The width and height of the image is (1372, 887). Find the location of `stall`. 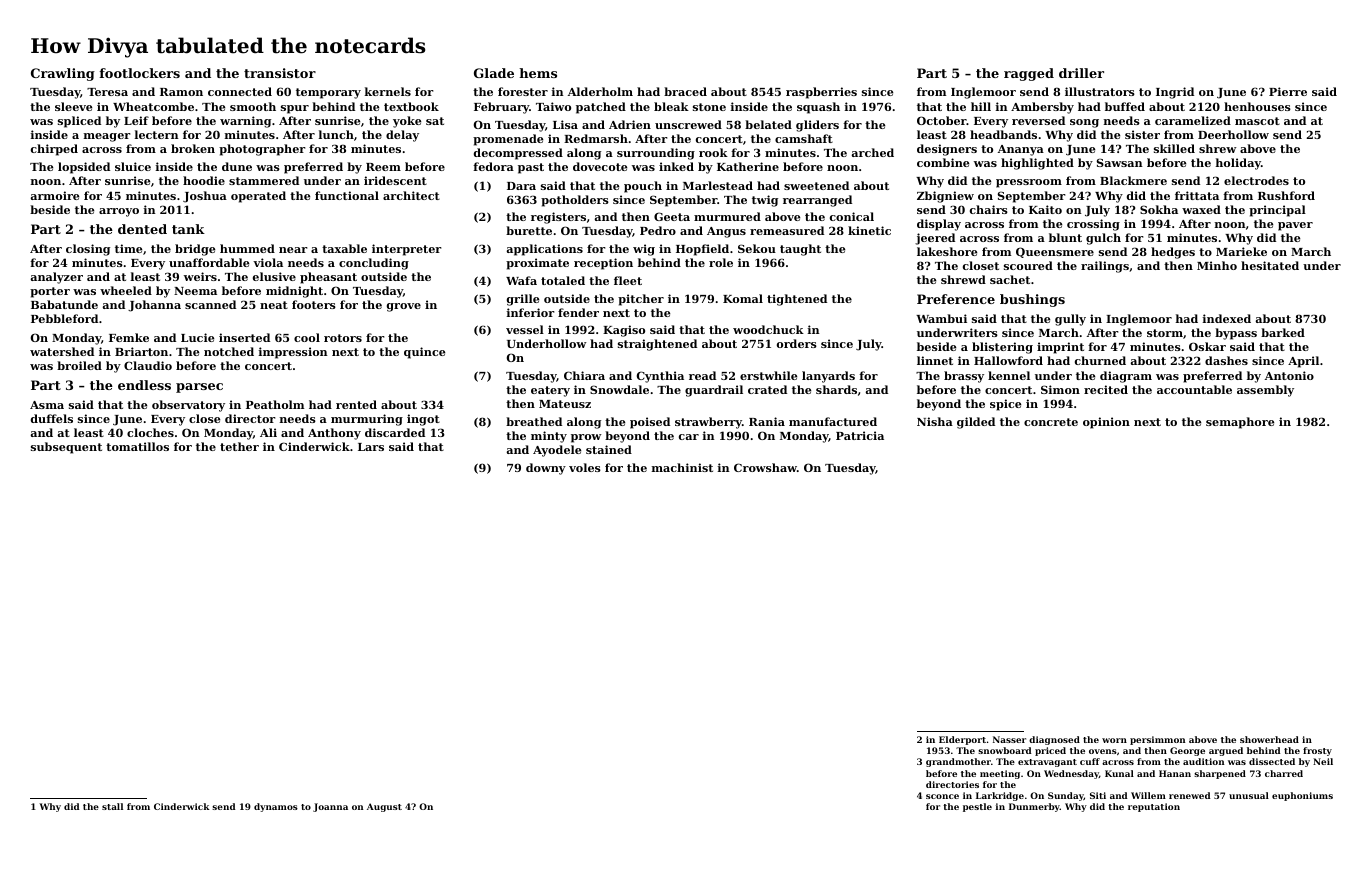

stall is located at coordinates (112, 806).
